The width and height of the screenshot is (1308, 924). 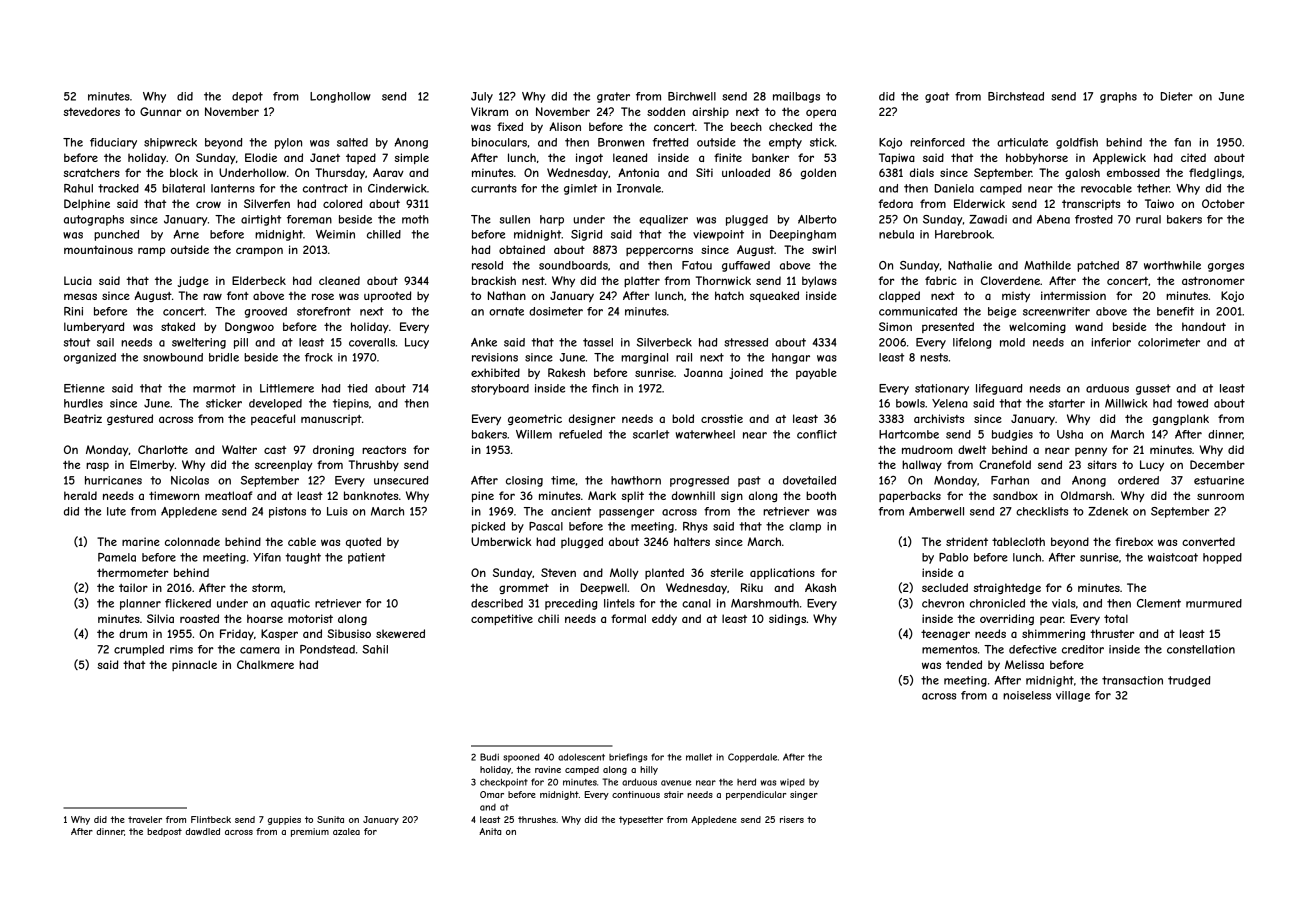 What do you see at coordinates (489, 757) in the screenshot?
I see `Budi` at bounding box center [489, 757].
